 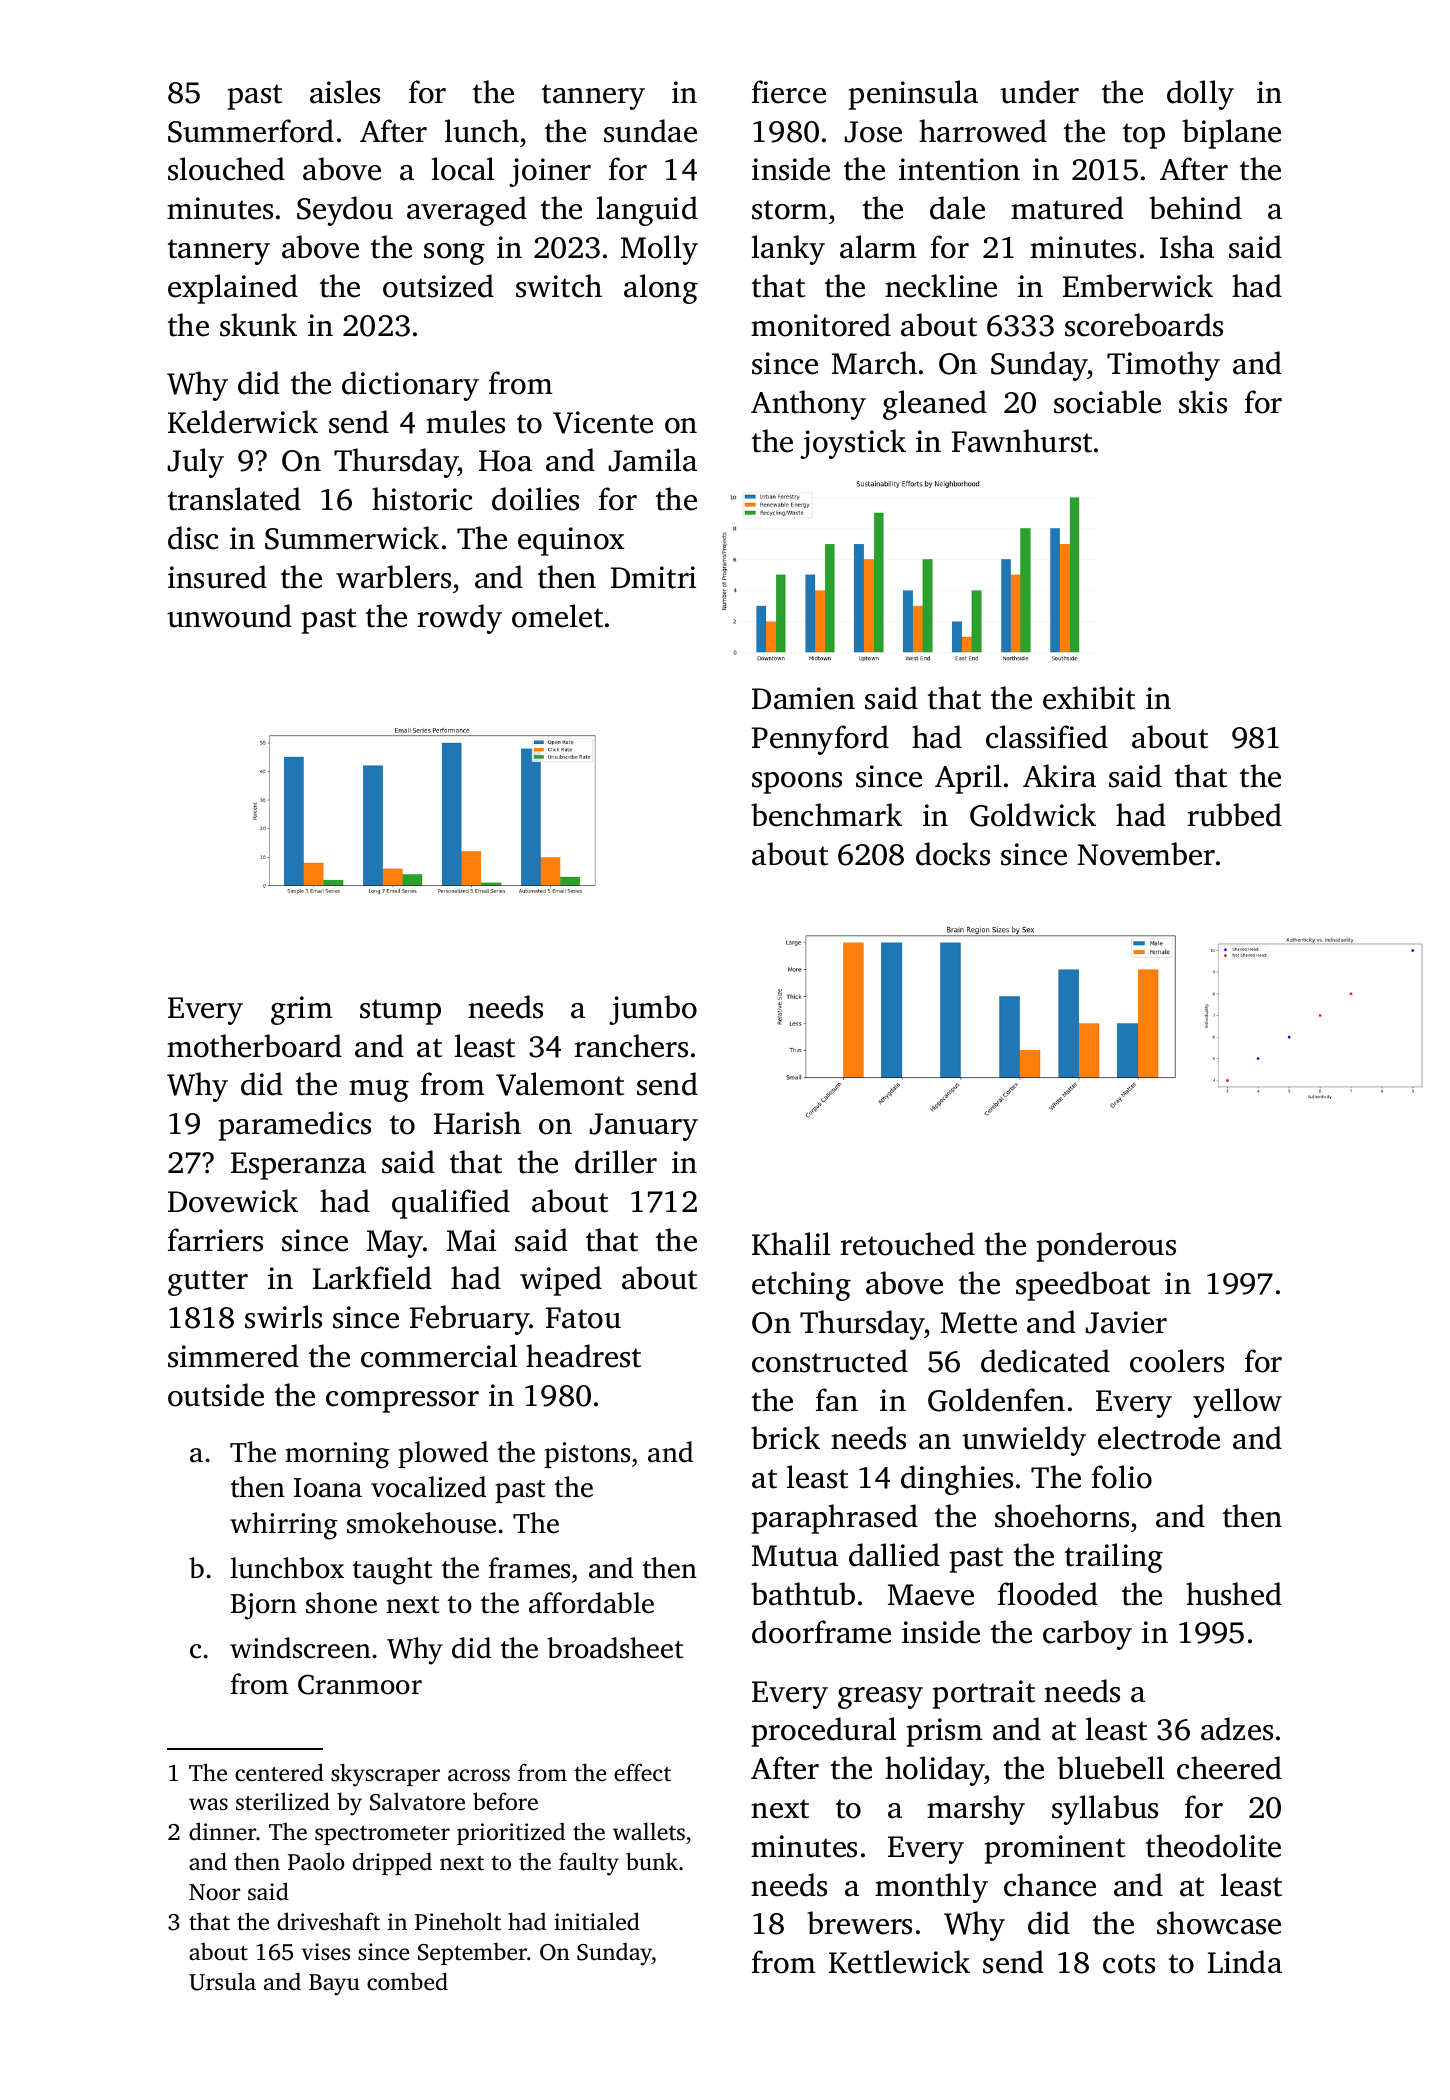 What do you see at coordinates (529, 1568) in the image?
I see `frames` at bounding box center [529, 1568].
